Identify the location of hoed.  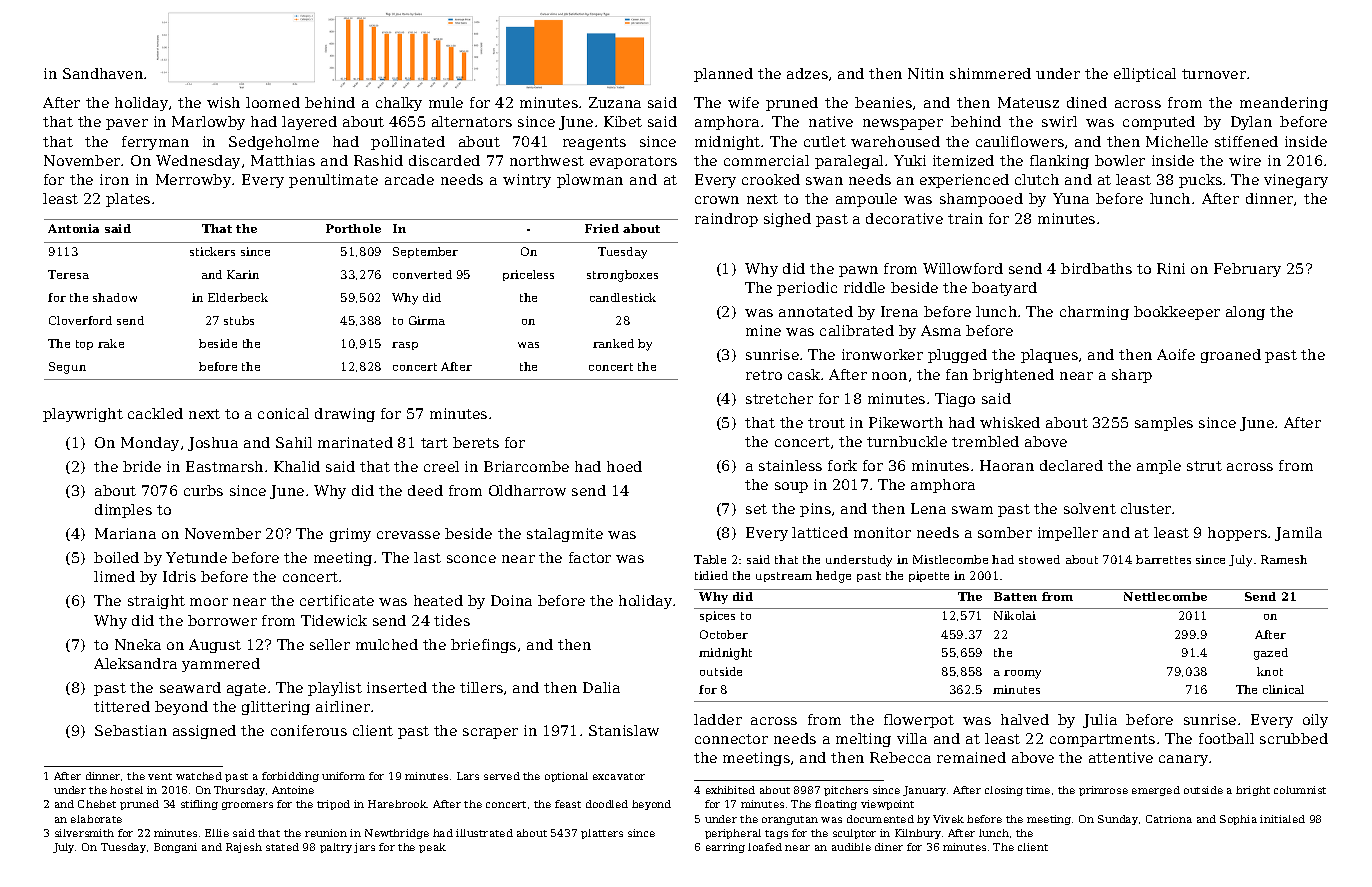
(624, 466).
